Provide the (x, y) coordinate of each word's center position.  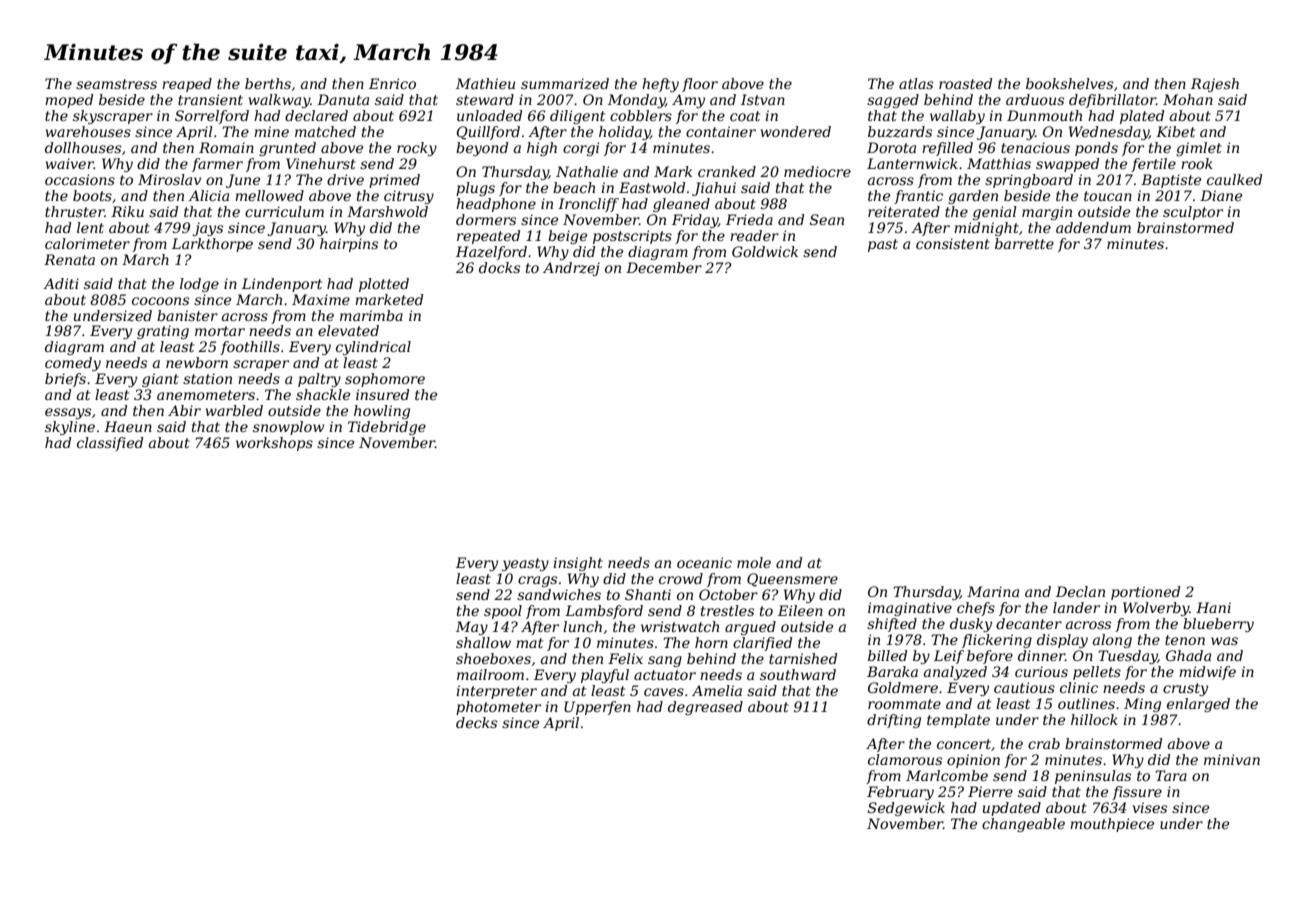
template (958, 721)
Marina (993, 591)
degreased (705, 708)
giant (160, 380)
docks (499, 267)
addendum (1093, 227)
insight (578, 564)
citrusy (409, 197)
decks (476, 722)
